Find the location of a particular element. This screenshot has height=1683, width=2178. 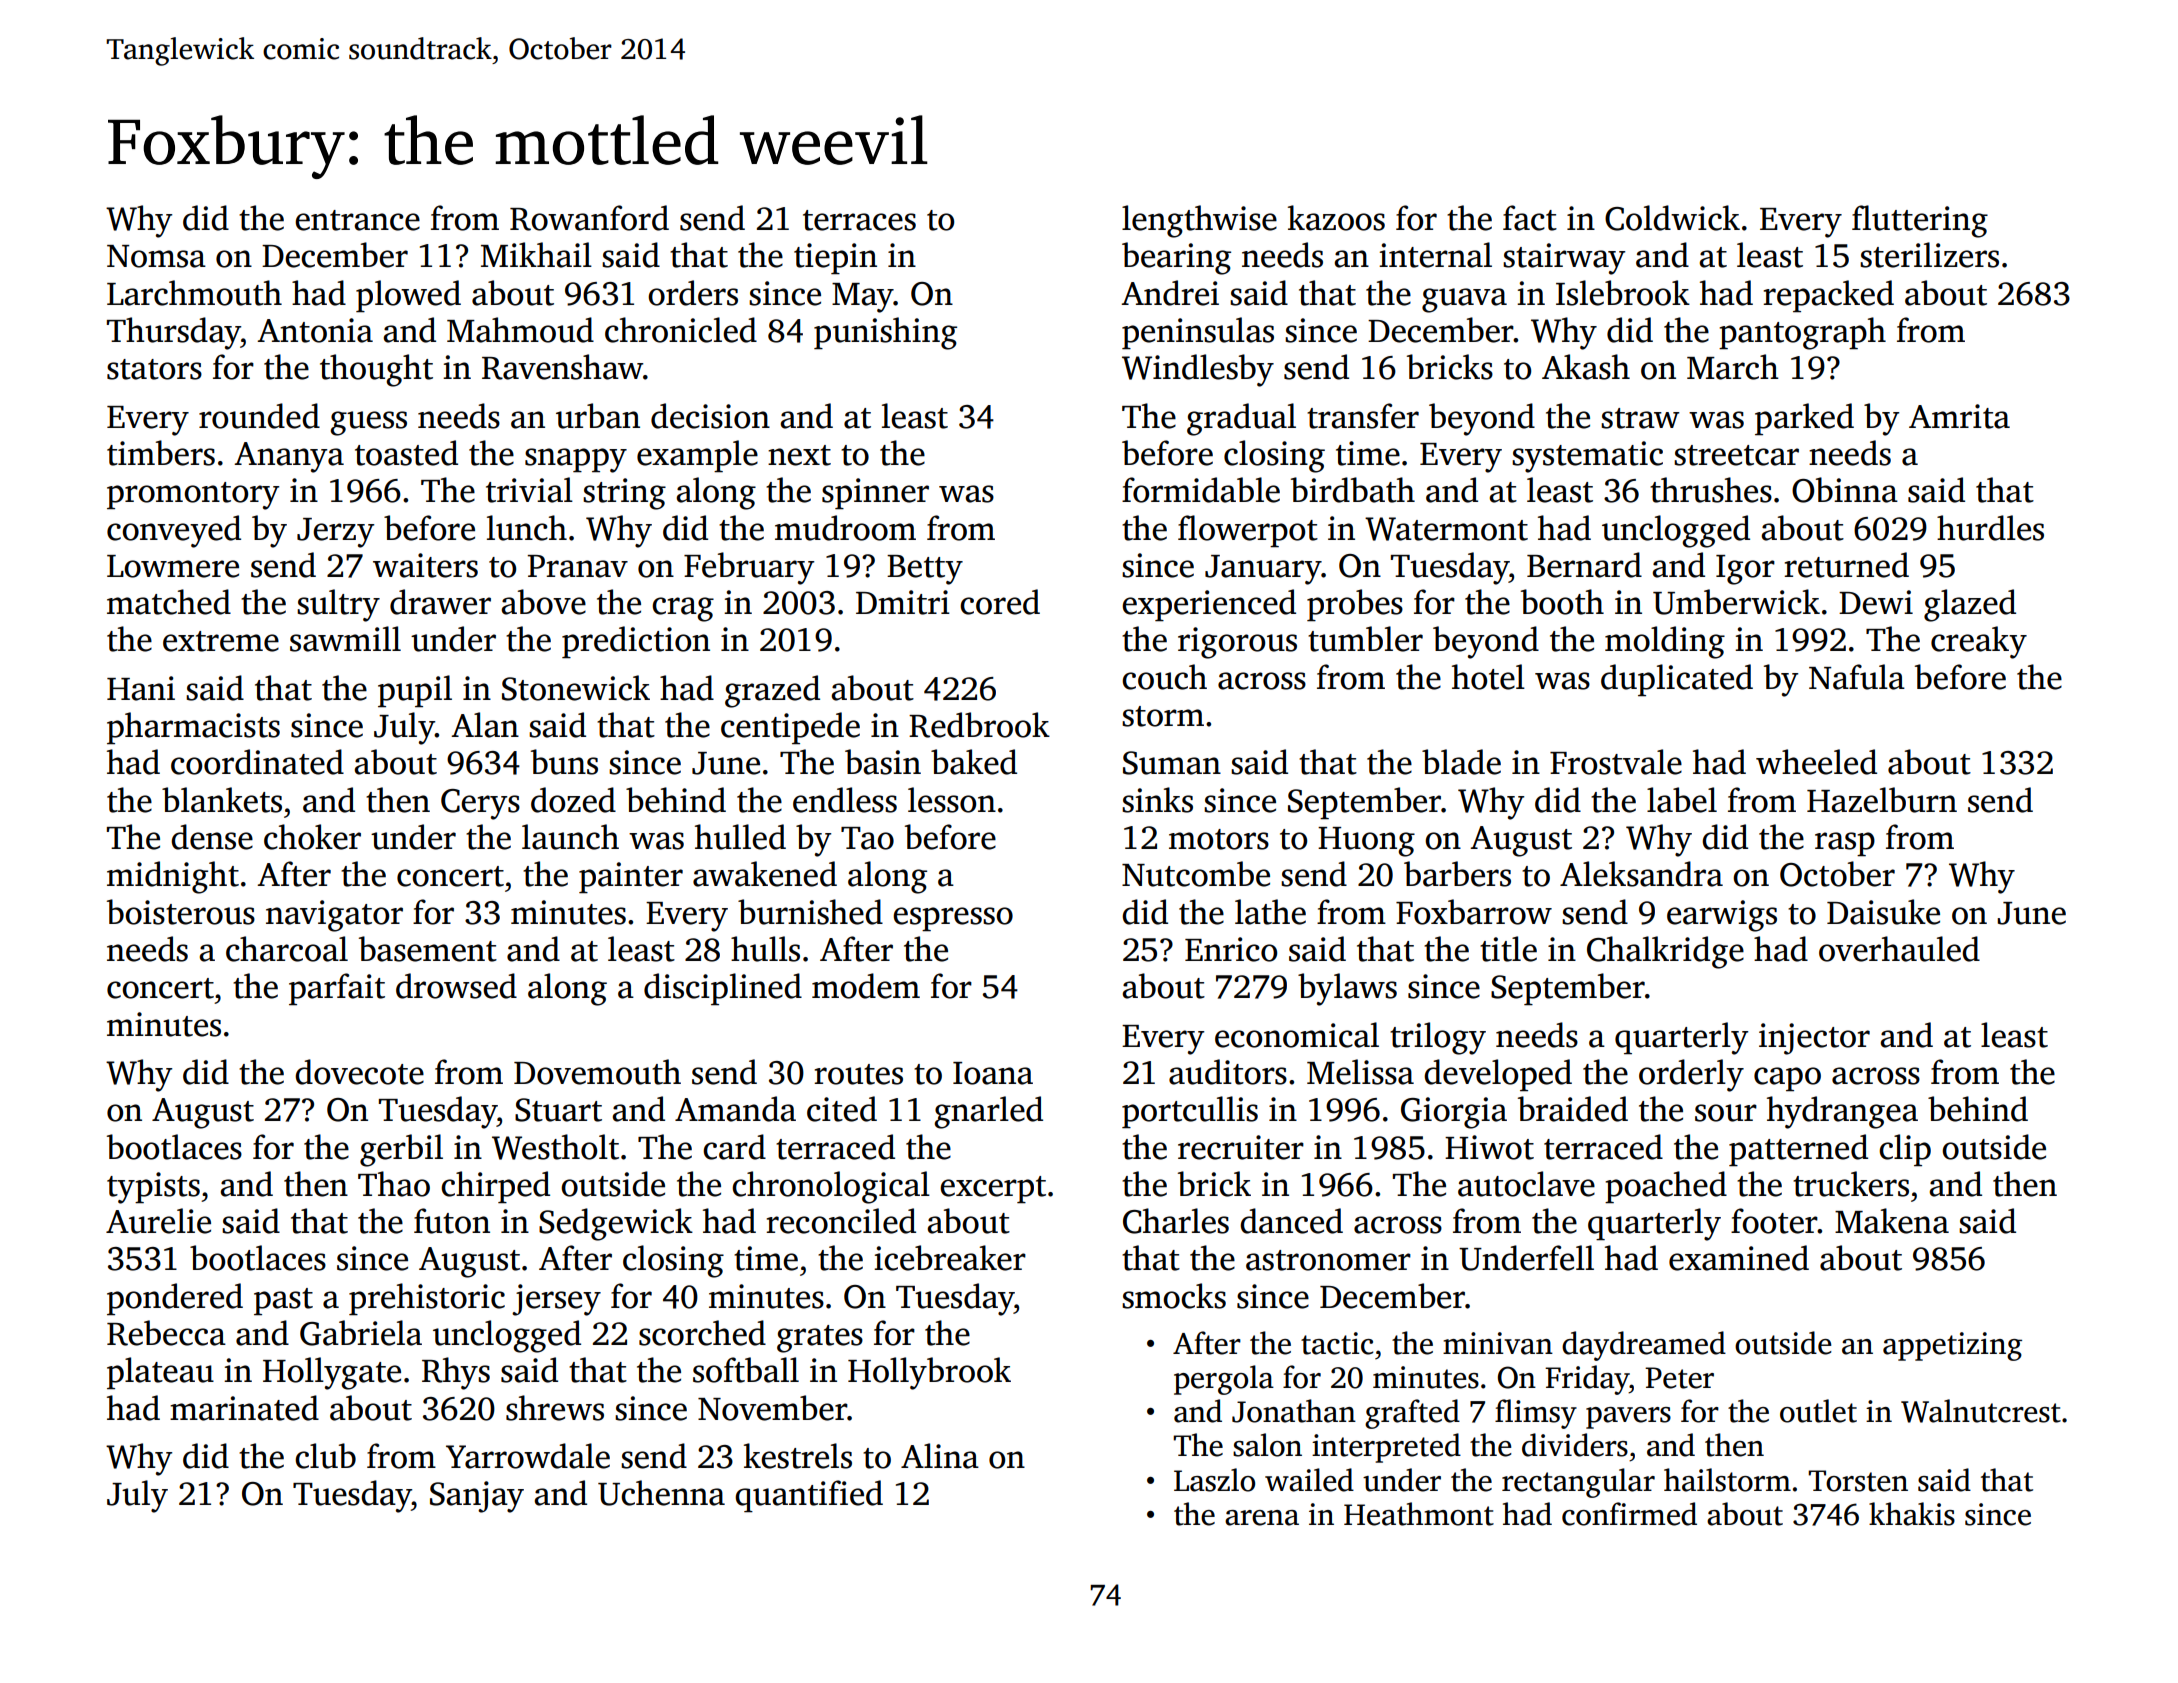

Pranav is located at coordinates (577, 566).
